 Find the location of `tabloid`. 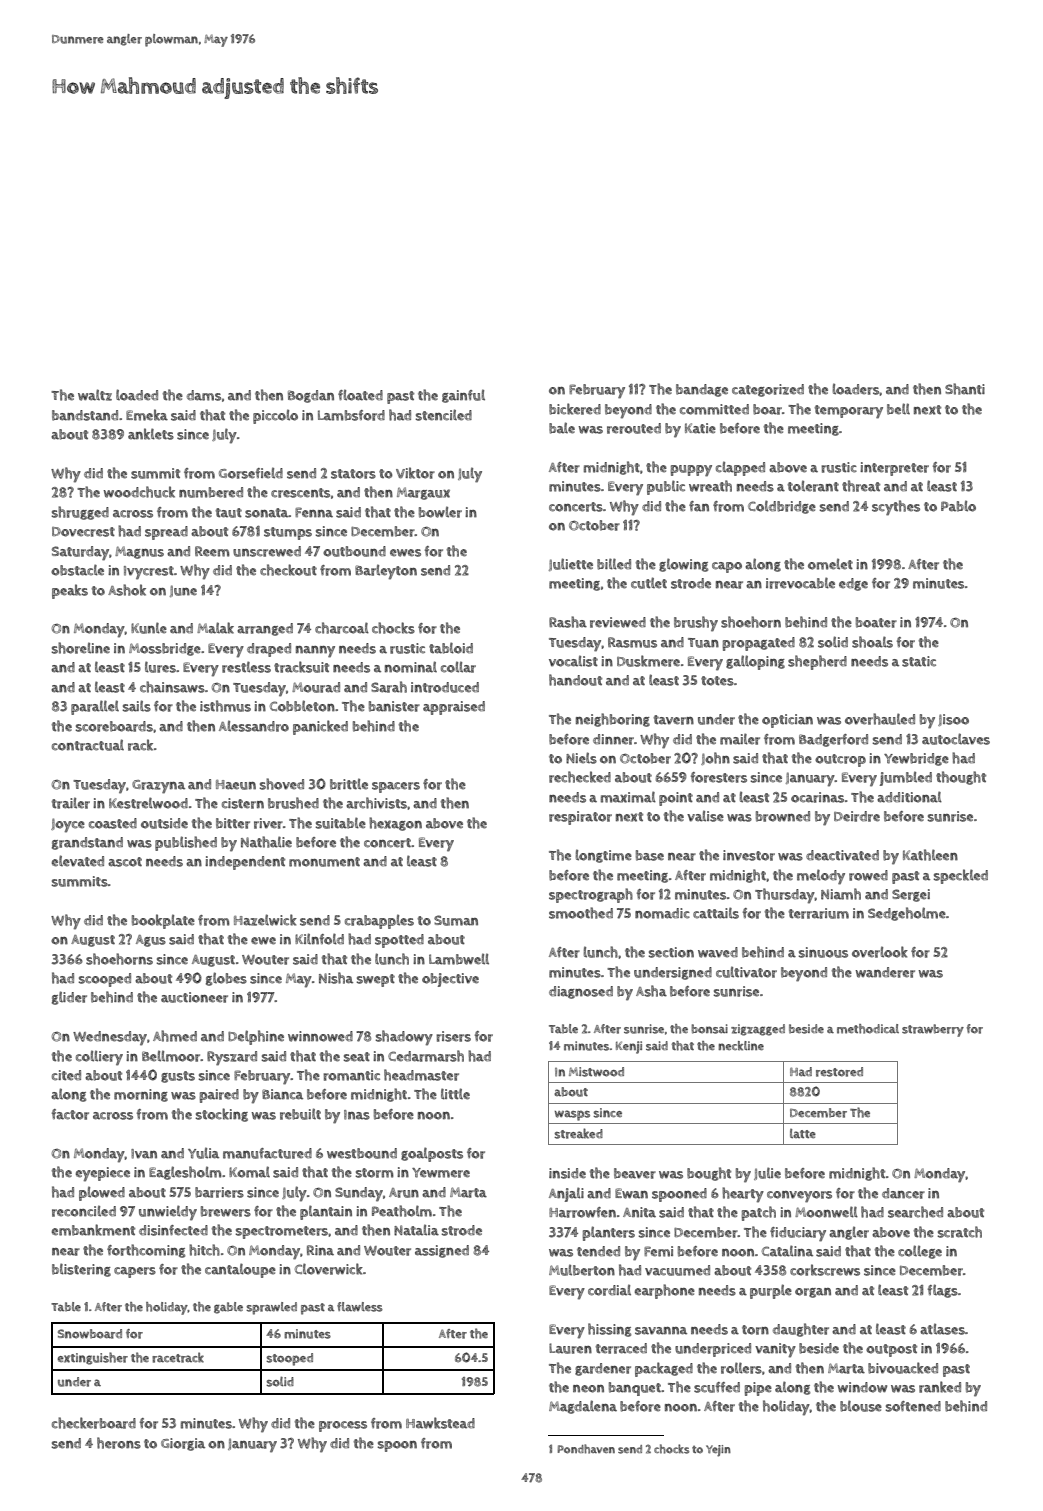

tabloid is located at coordinates (451, 648).
